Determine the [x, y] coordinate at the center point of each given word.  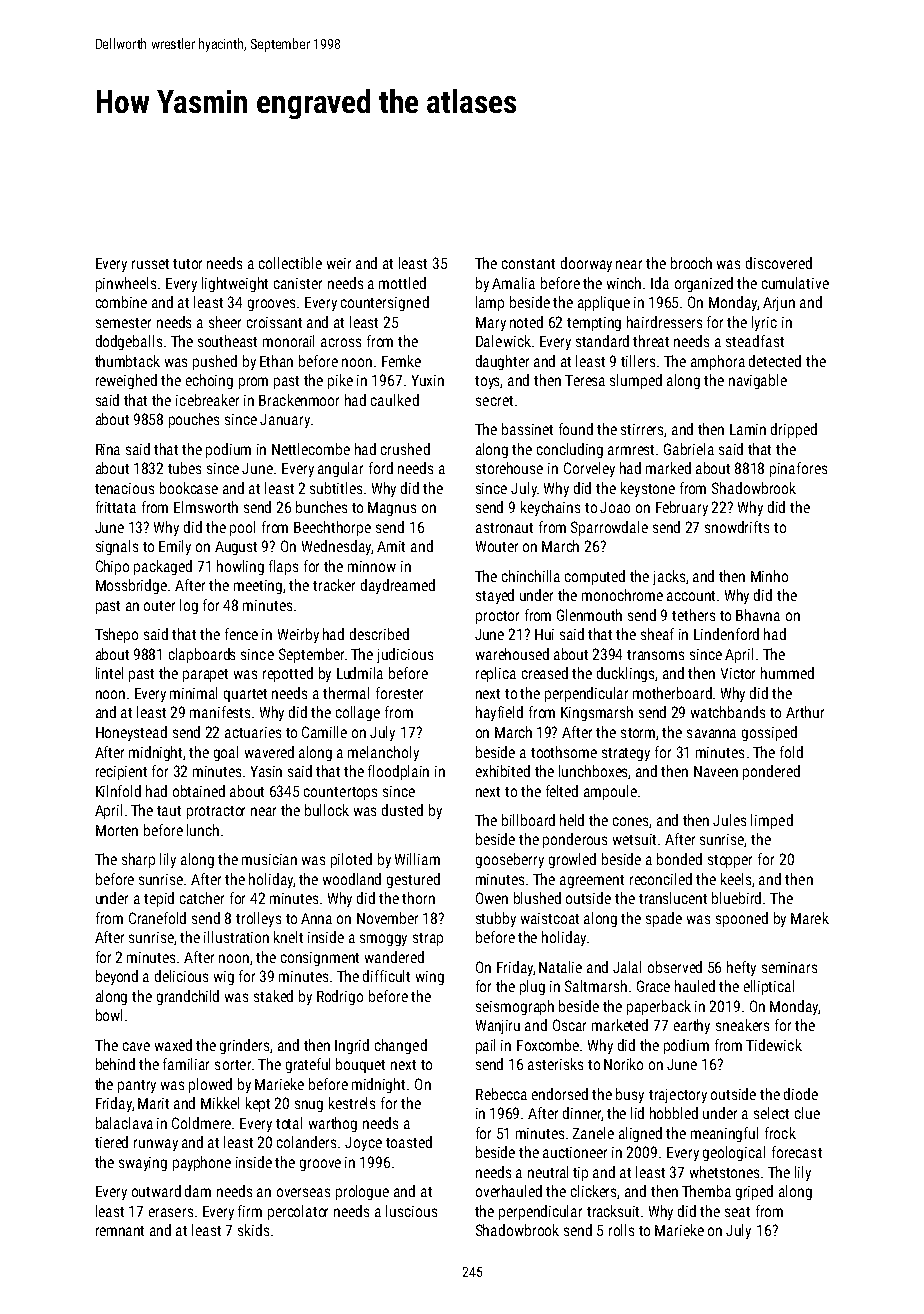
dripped [794, 430]
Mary [491, 324]
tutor [187, 264]
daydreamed [398, 586]
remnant [120, 1231]
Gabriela [689, 449]
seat [737, 1212]
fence [241, 634]
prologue [362, 1192]
